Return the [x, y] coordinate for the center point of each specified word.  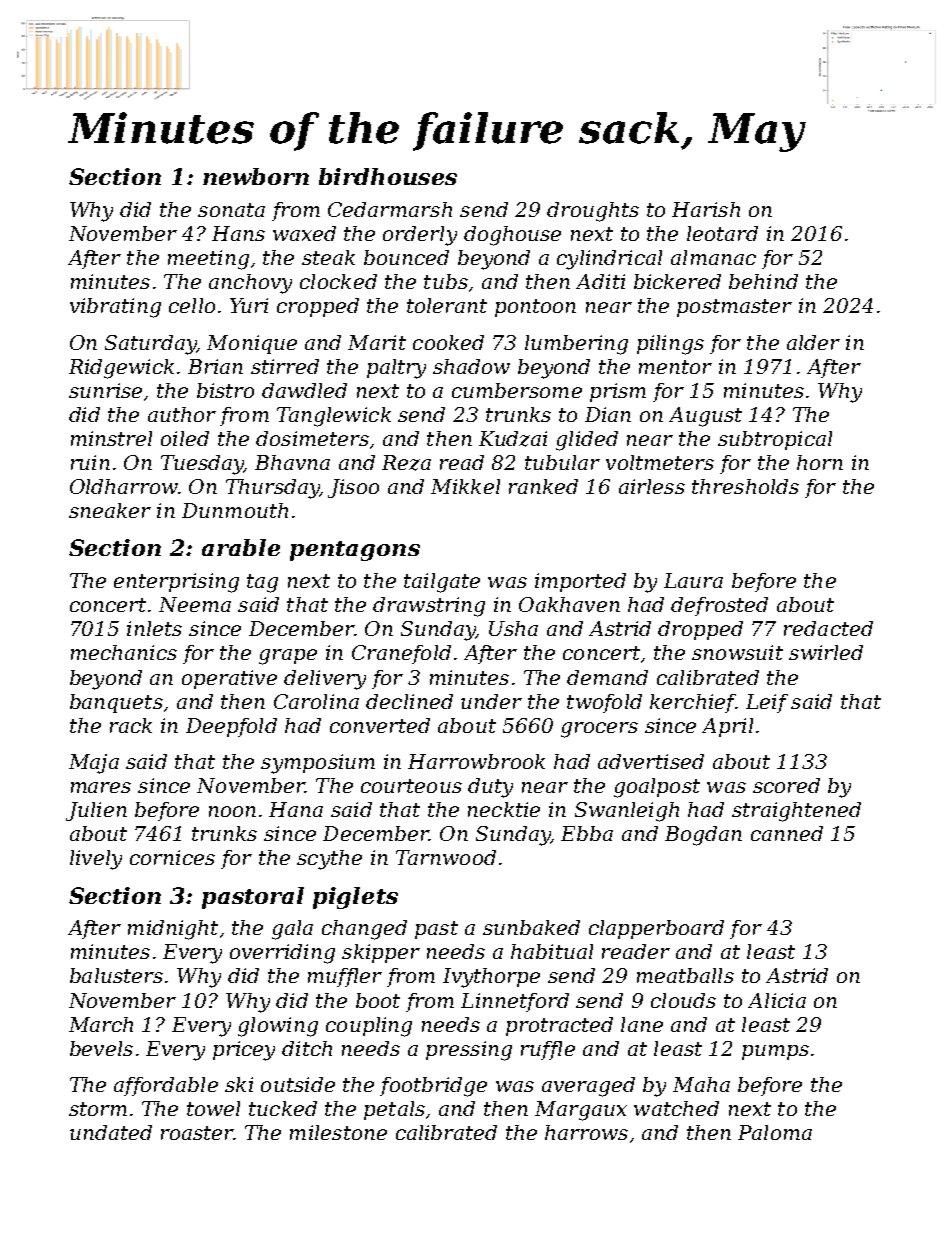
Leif [767, 703]
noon [232, 811]
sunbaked [531, 927]
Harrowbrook [476, 761]
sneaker [110, 510]
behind [763, 281]
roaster [197, 1133]
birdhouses [388, 176]
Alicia [777, 1000]
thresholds [745, 486]
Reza [406, 463]
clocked [338, 281]
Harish [706, 209]
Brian [215, 366]
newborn [256, 176]
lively [96, 860]
